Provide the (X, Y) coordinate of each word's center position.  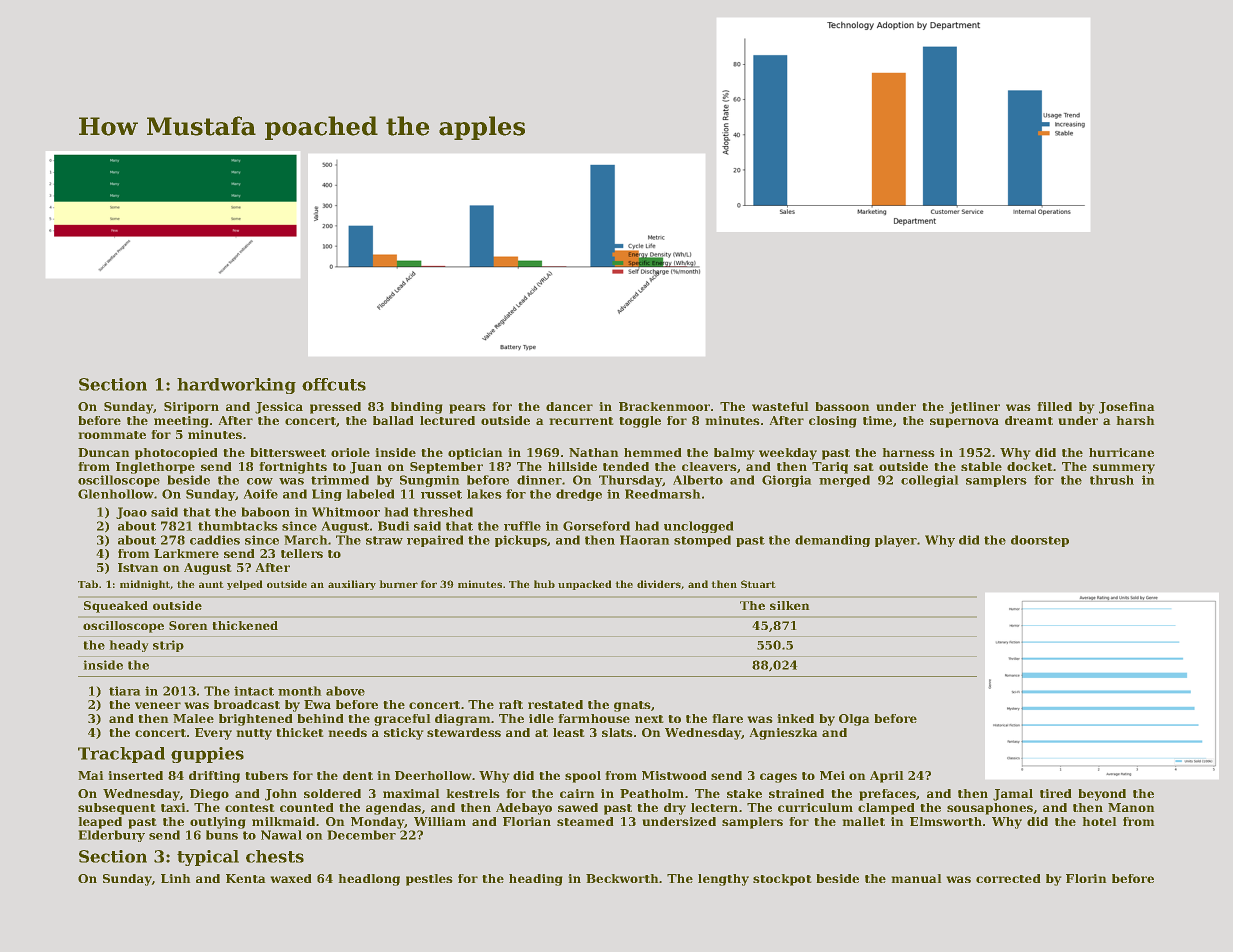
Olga (854, 720)
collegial (929, 481)
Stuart (758, 584)
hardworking (236, 386)
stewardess (464, 732)
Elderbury (112, 836)
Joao (131, 513)
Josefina (1126, 408)
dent (358, 775)
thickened (245, 625)
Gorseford (596, 526)
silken (789, 605)
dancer (569, 406)
